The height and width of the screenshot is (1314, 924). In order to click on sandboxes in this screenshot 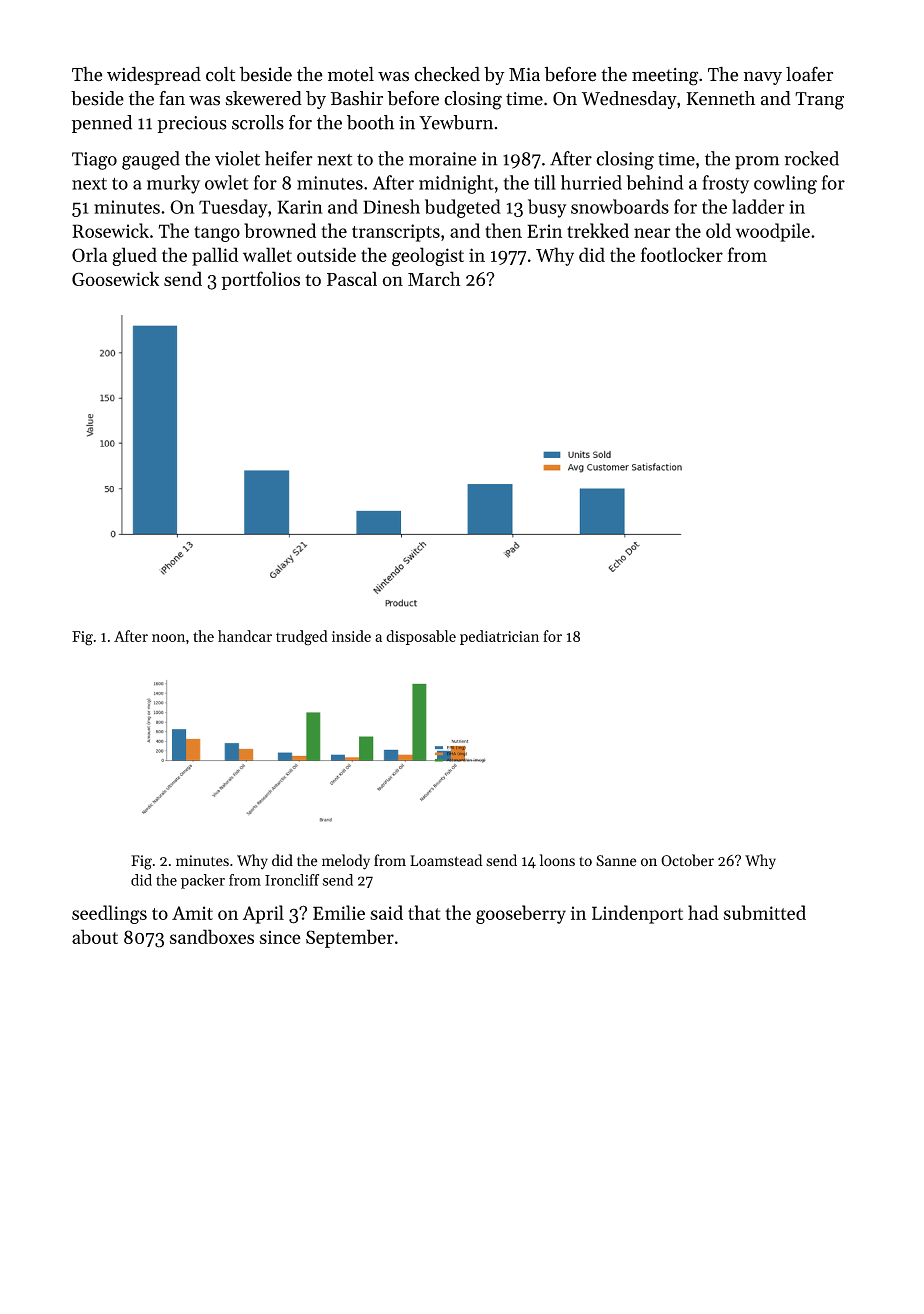, I will do `click(212, 936)`.
